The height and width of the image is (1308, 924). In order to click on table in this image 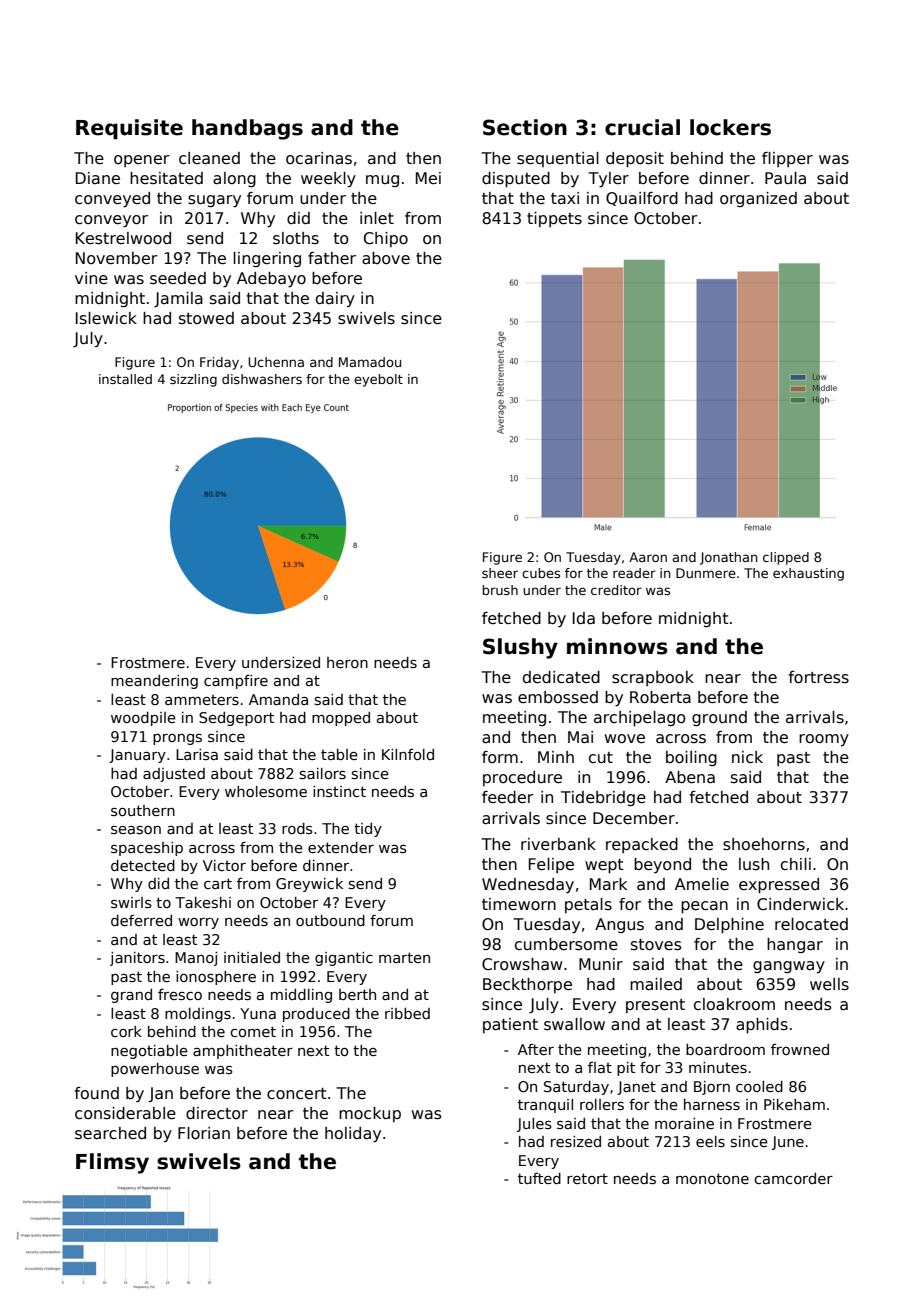, I will do `click(339, 754)`.
